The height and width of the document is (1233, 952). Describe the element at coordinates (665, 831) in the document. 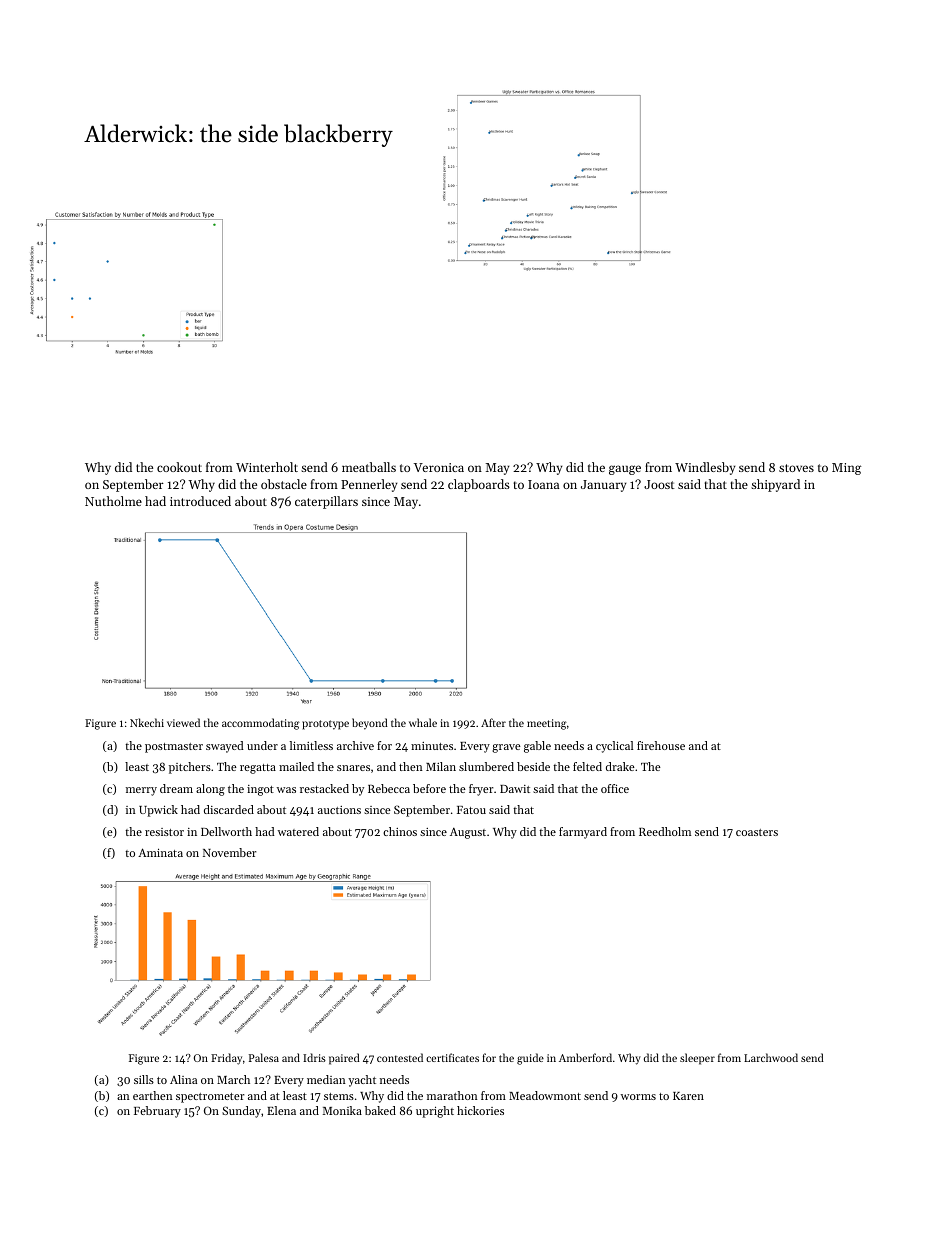

I see `Reedholm` at that location.
